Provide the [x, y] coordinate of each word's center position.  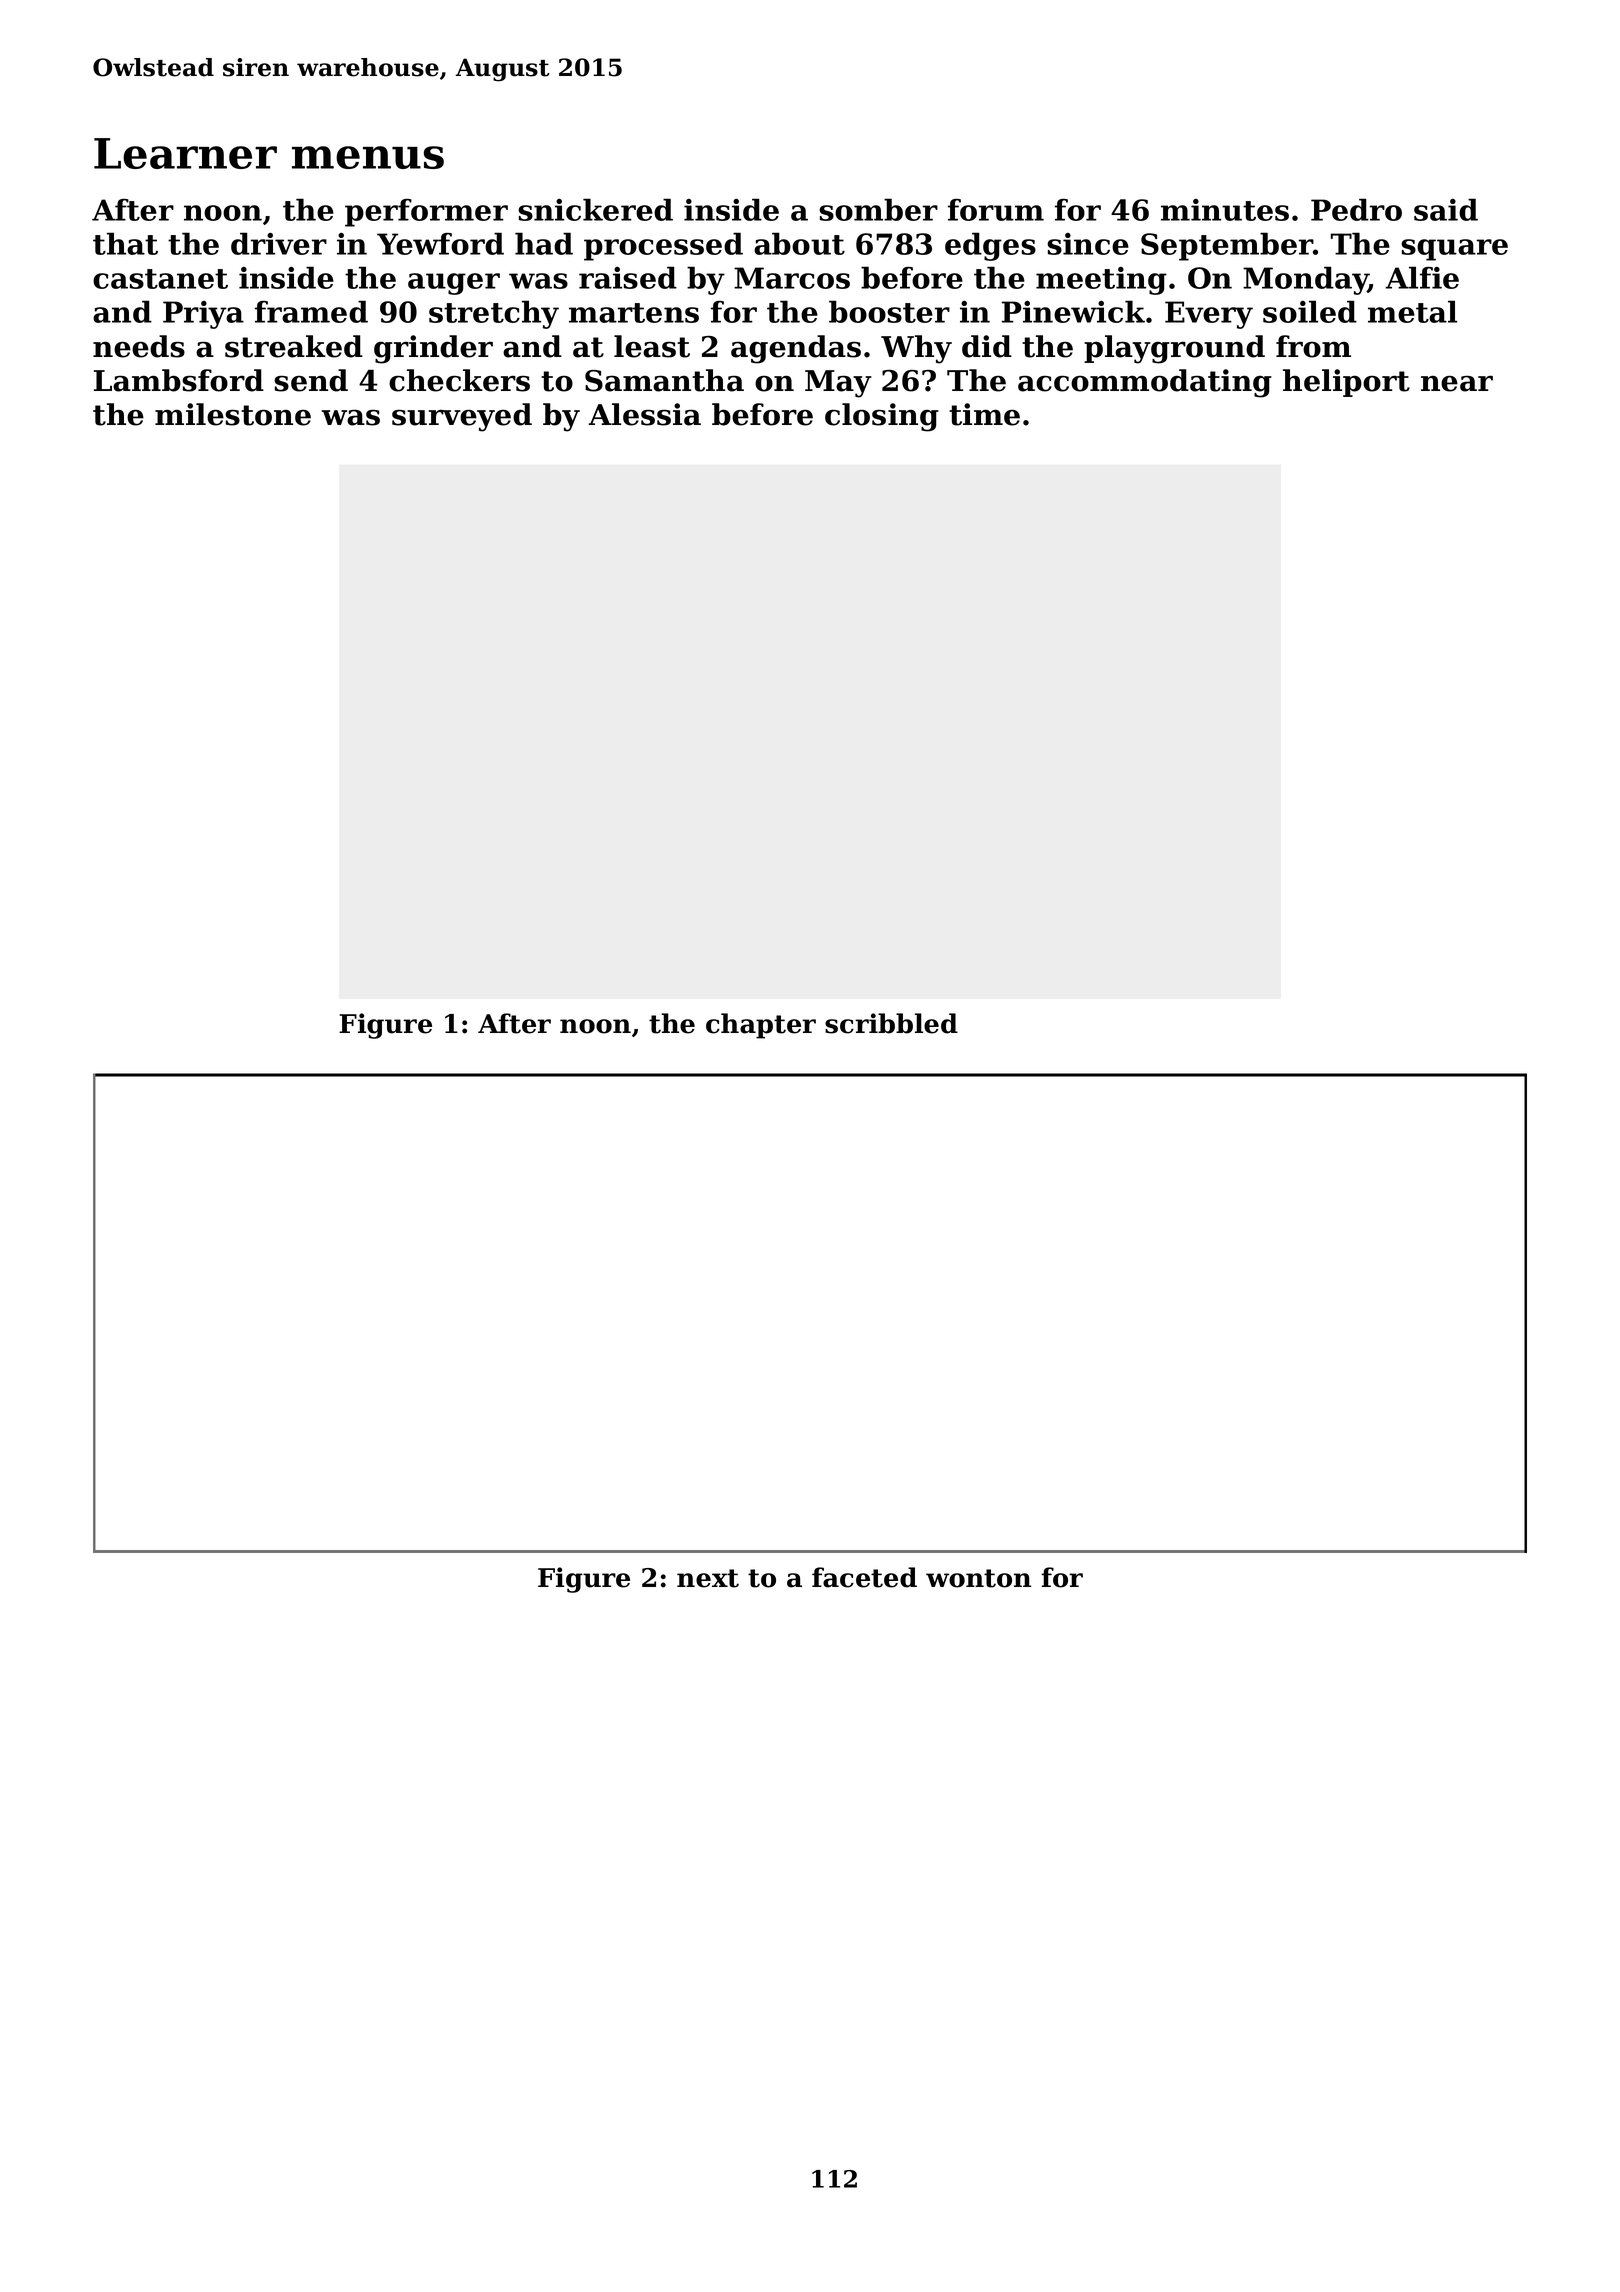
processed [663, 246]
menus [368, 157]
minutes [1225, 210]
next [708, 1578]
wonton [978, 1578]
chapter [761, 1026]
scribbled [891, 1023]
